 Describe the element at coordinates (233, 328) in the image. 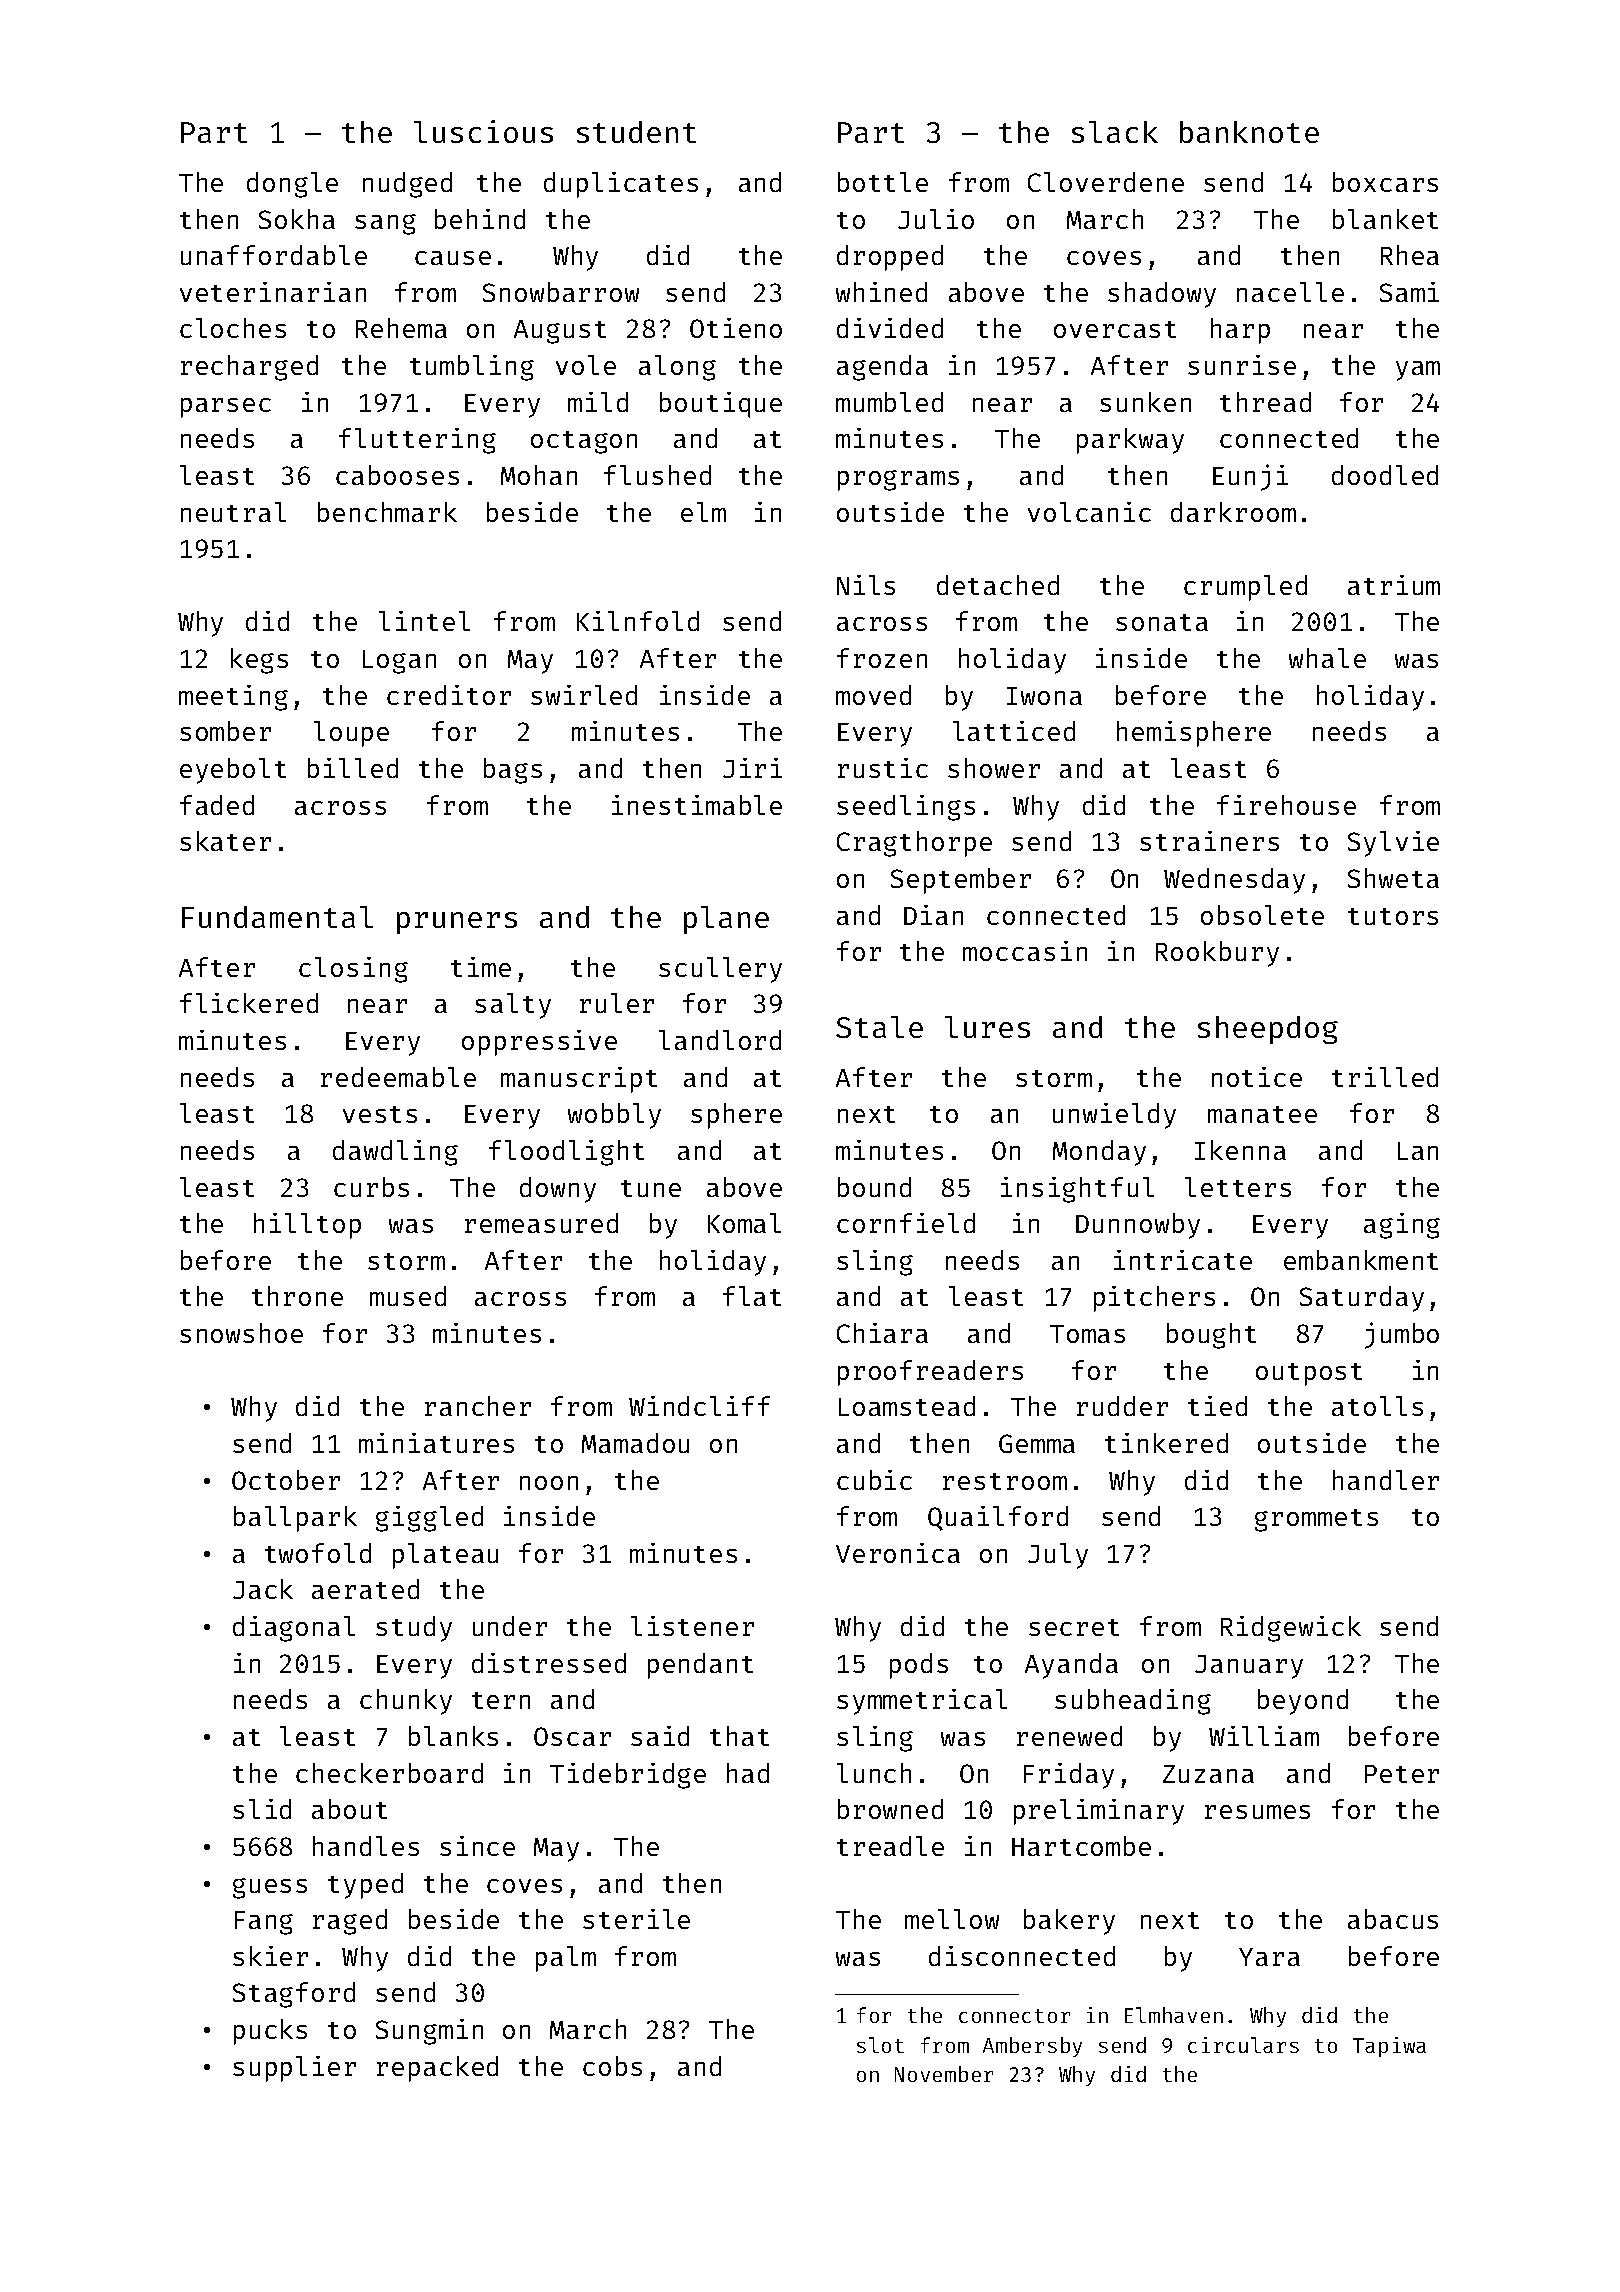

I see `cloches` at that location.
